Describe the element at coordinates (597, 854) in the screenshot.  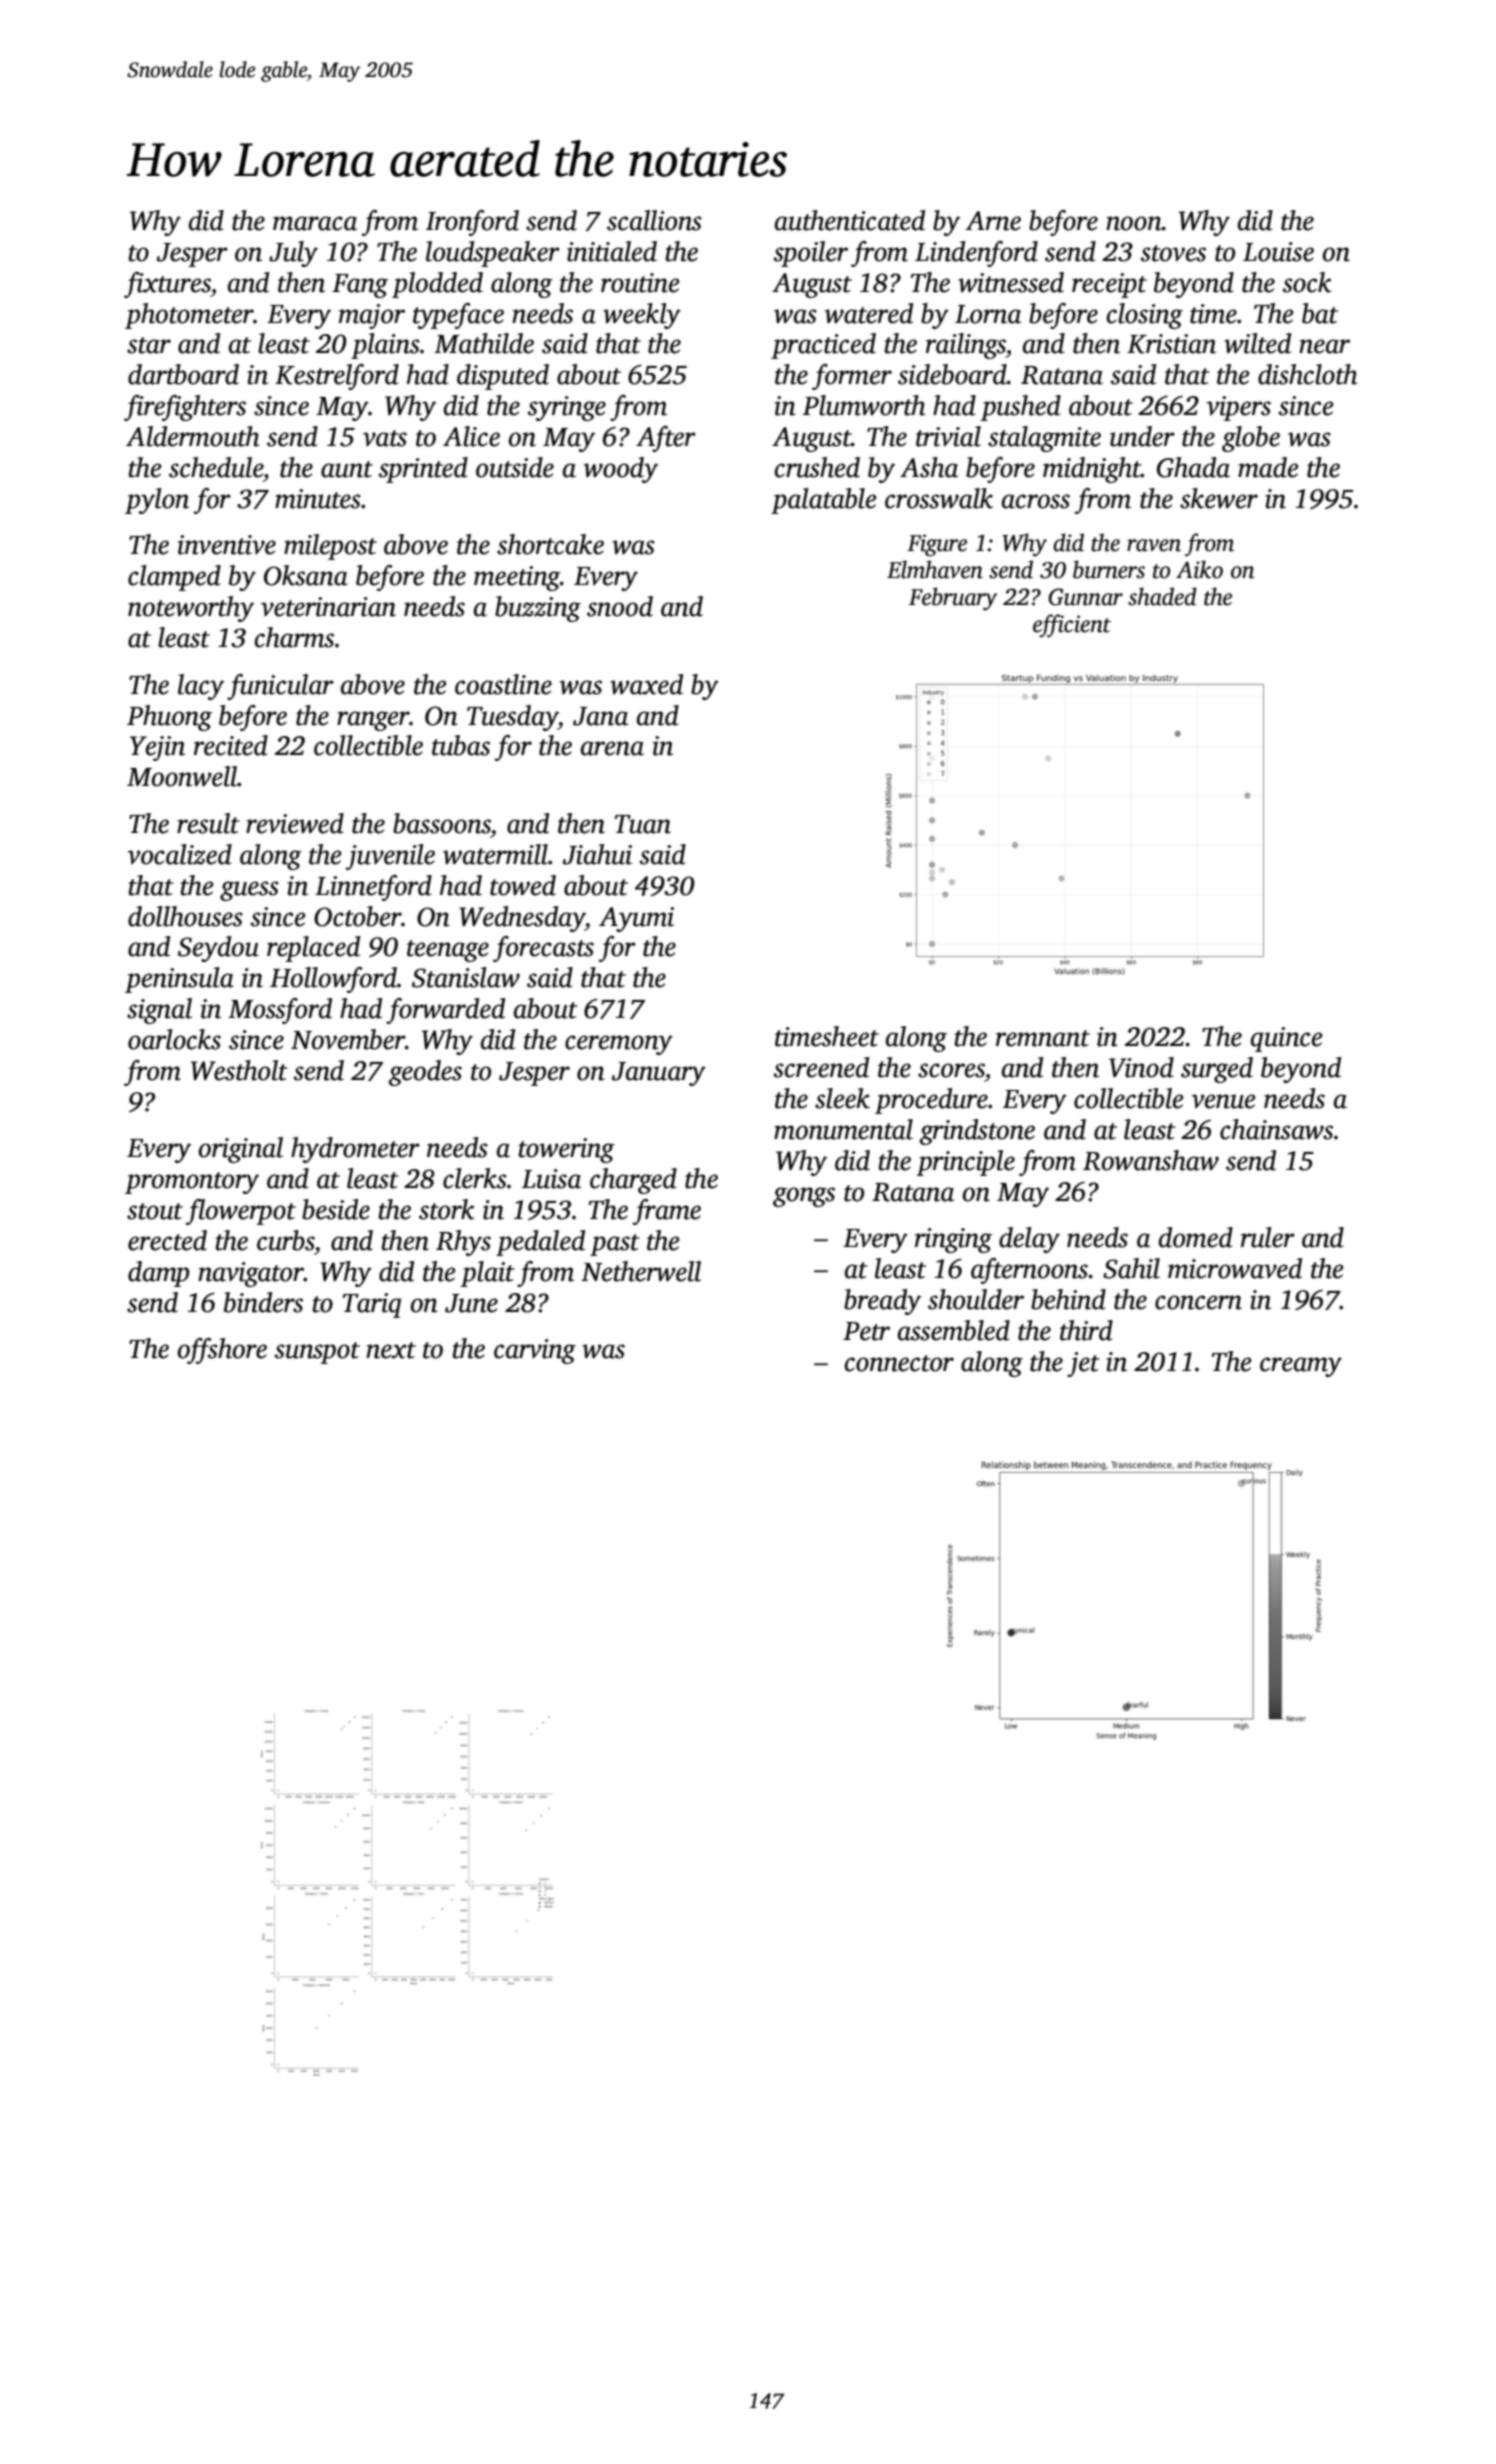
I see `Jiahui` at that location.
